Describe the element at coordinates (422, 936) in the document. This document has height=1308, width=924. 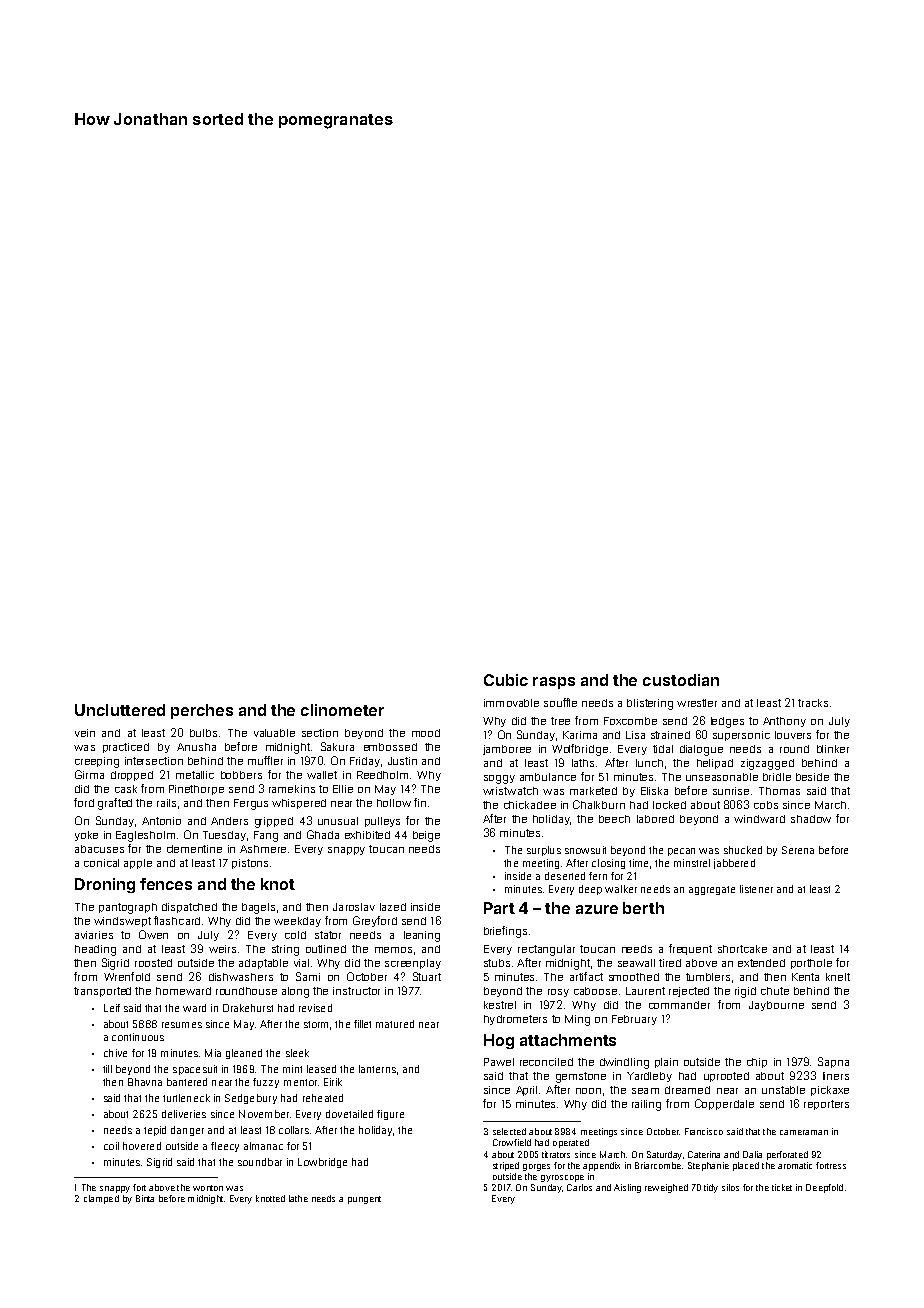
I see `leaning` at that location.
